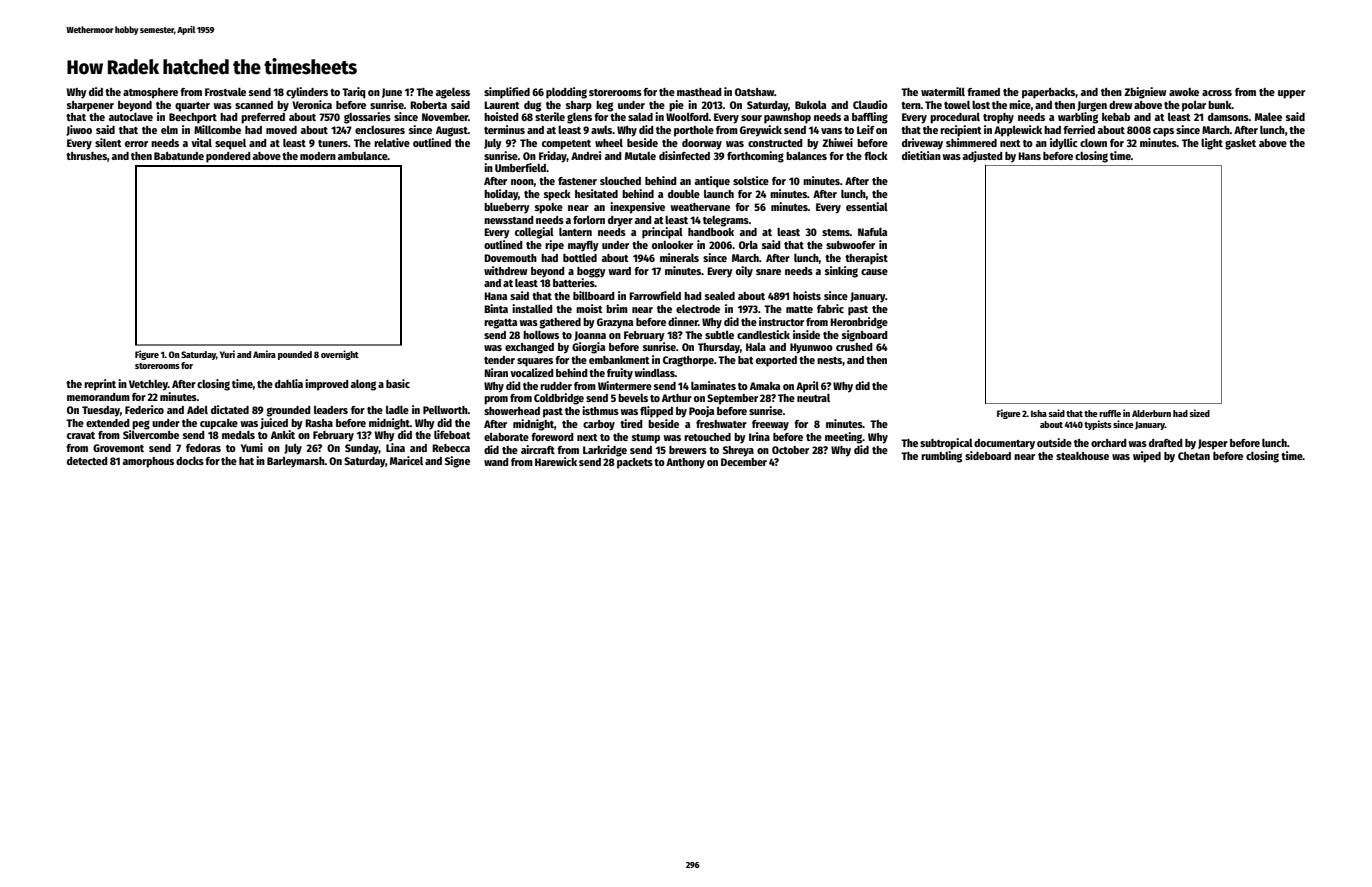  I want to click on awoke, so click(1184, 92).
